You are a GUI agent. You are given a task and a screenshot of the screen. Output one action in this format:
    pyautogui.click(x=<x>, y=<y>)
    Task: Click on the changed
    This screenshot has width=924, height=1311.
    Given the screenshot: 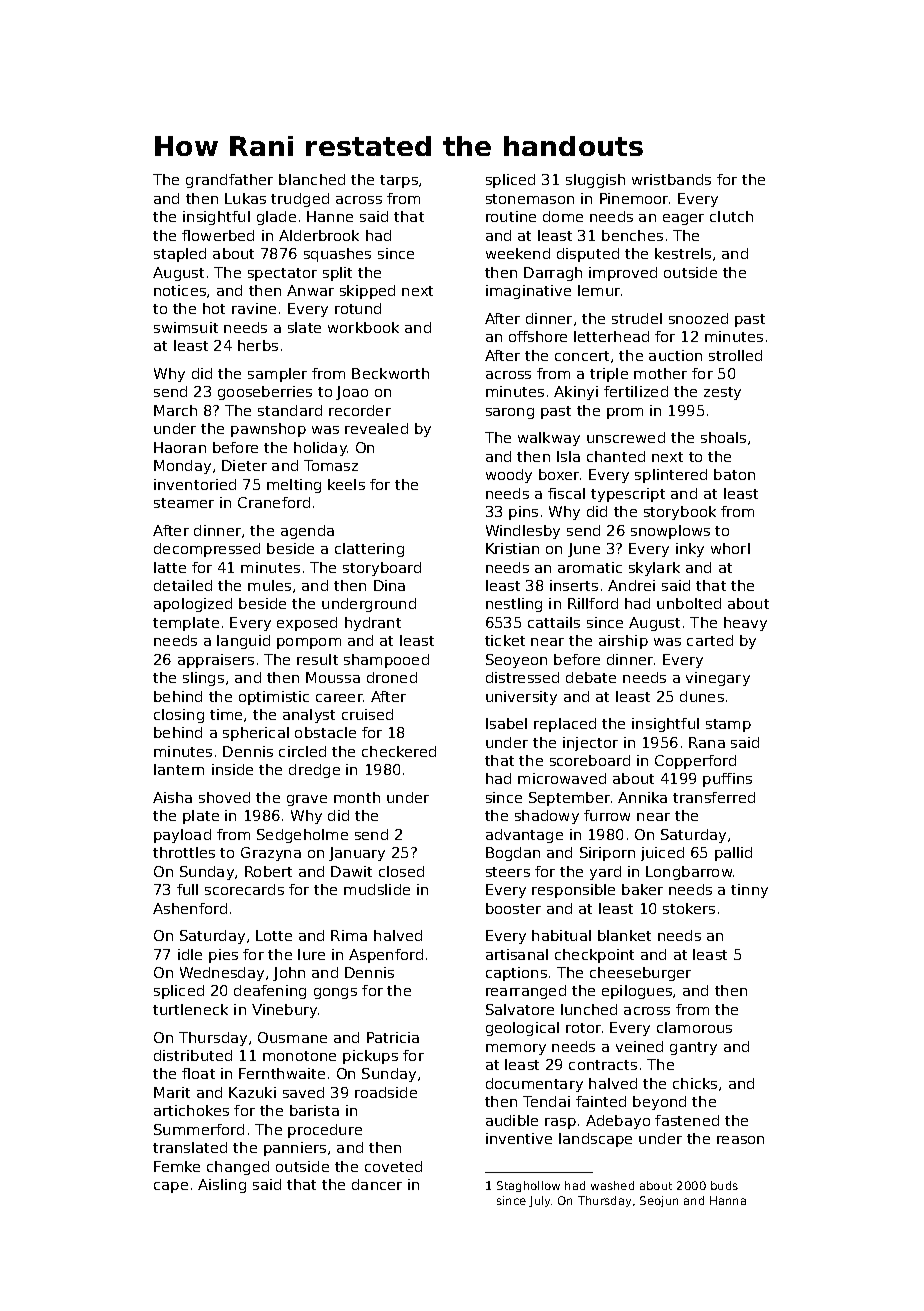 What is the action you would take?
    pyautogui.click(x=238, y=1168)
